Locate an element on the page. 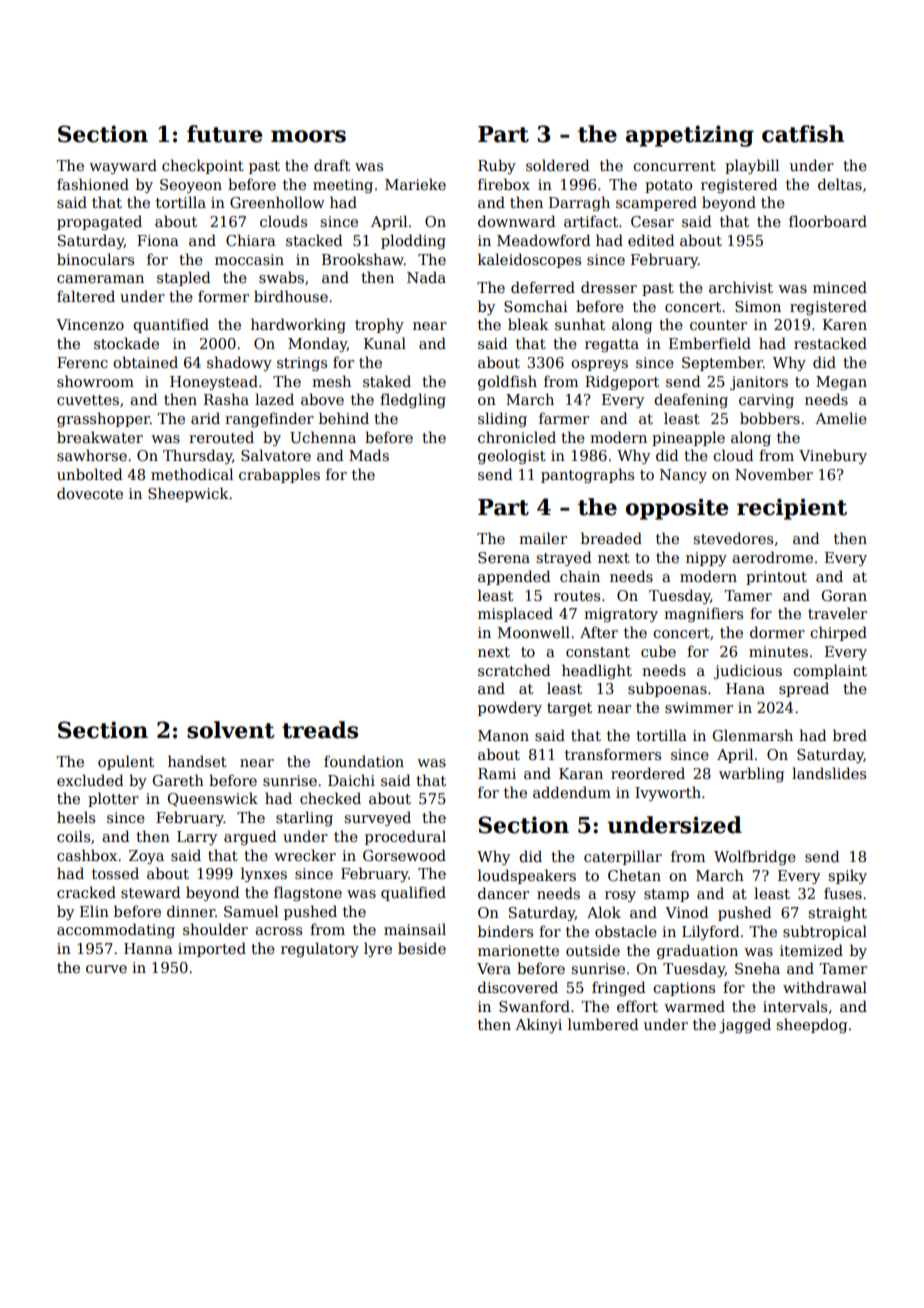  Rami is located at coordinates (497, 773).
